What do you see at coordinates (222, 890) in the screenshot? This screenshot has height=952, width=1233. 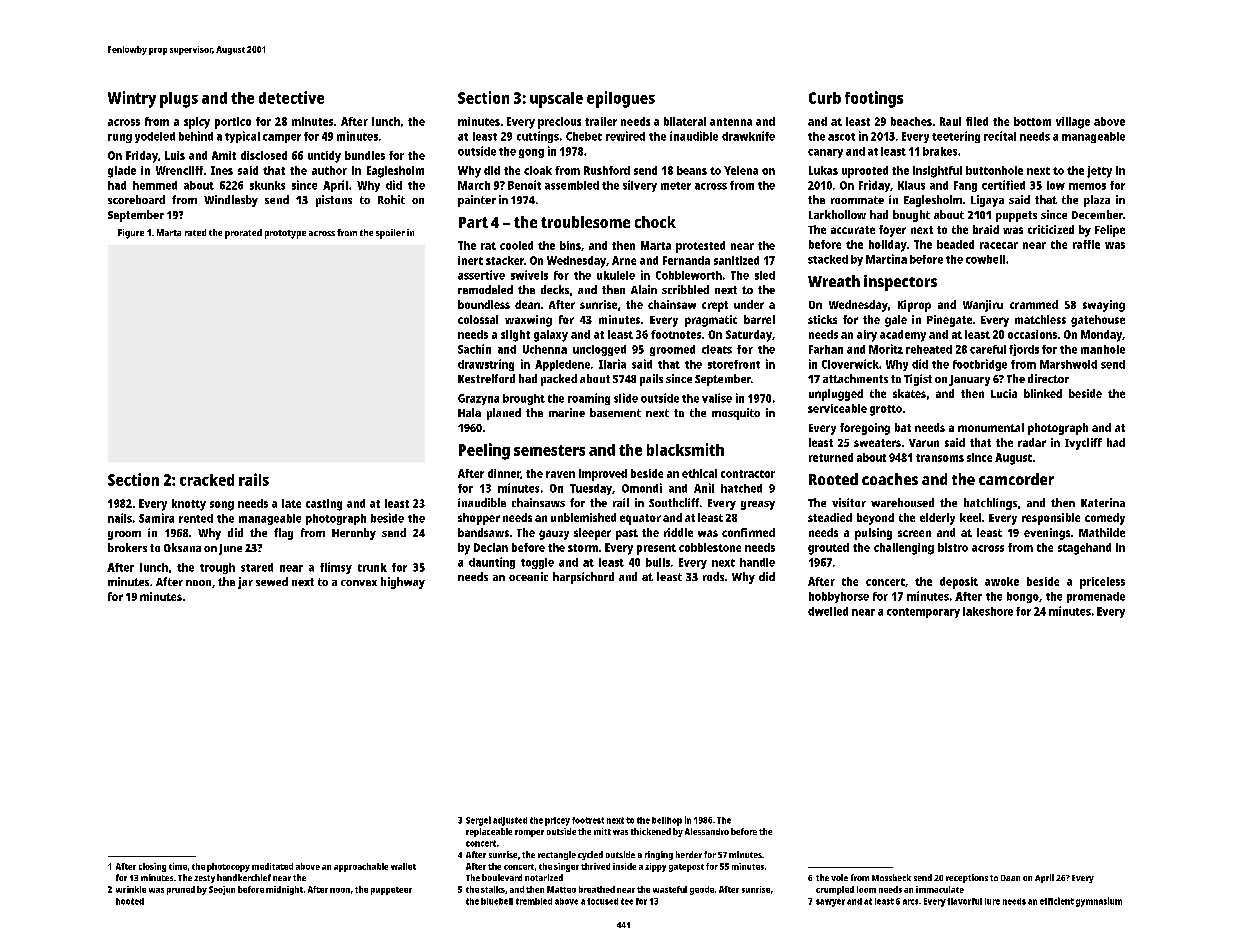 I see `Seojun` at bounding box center [222, 890].
